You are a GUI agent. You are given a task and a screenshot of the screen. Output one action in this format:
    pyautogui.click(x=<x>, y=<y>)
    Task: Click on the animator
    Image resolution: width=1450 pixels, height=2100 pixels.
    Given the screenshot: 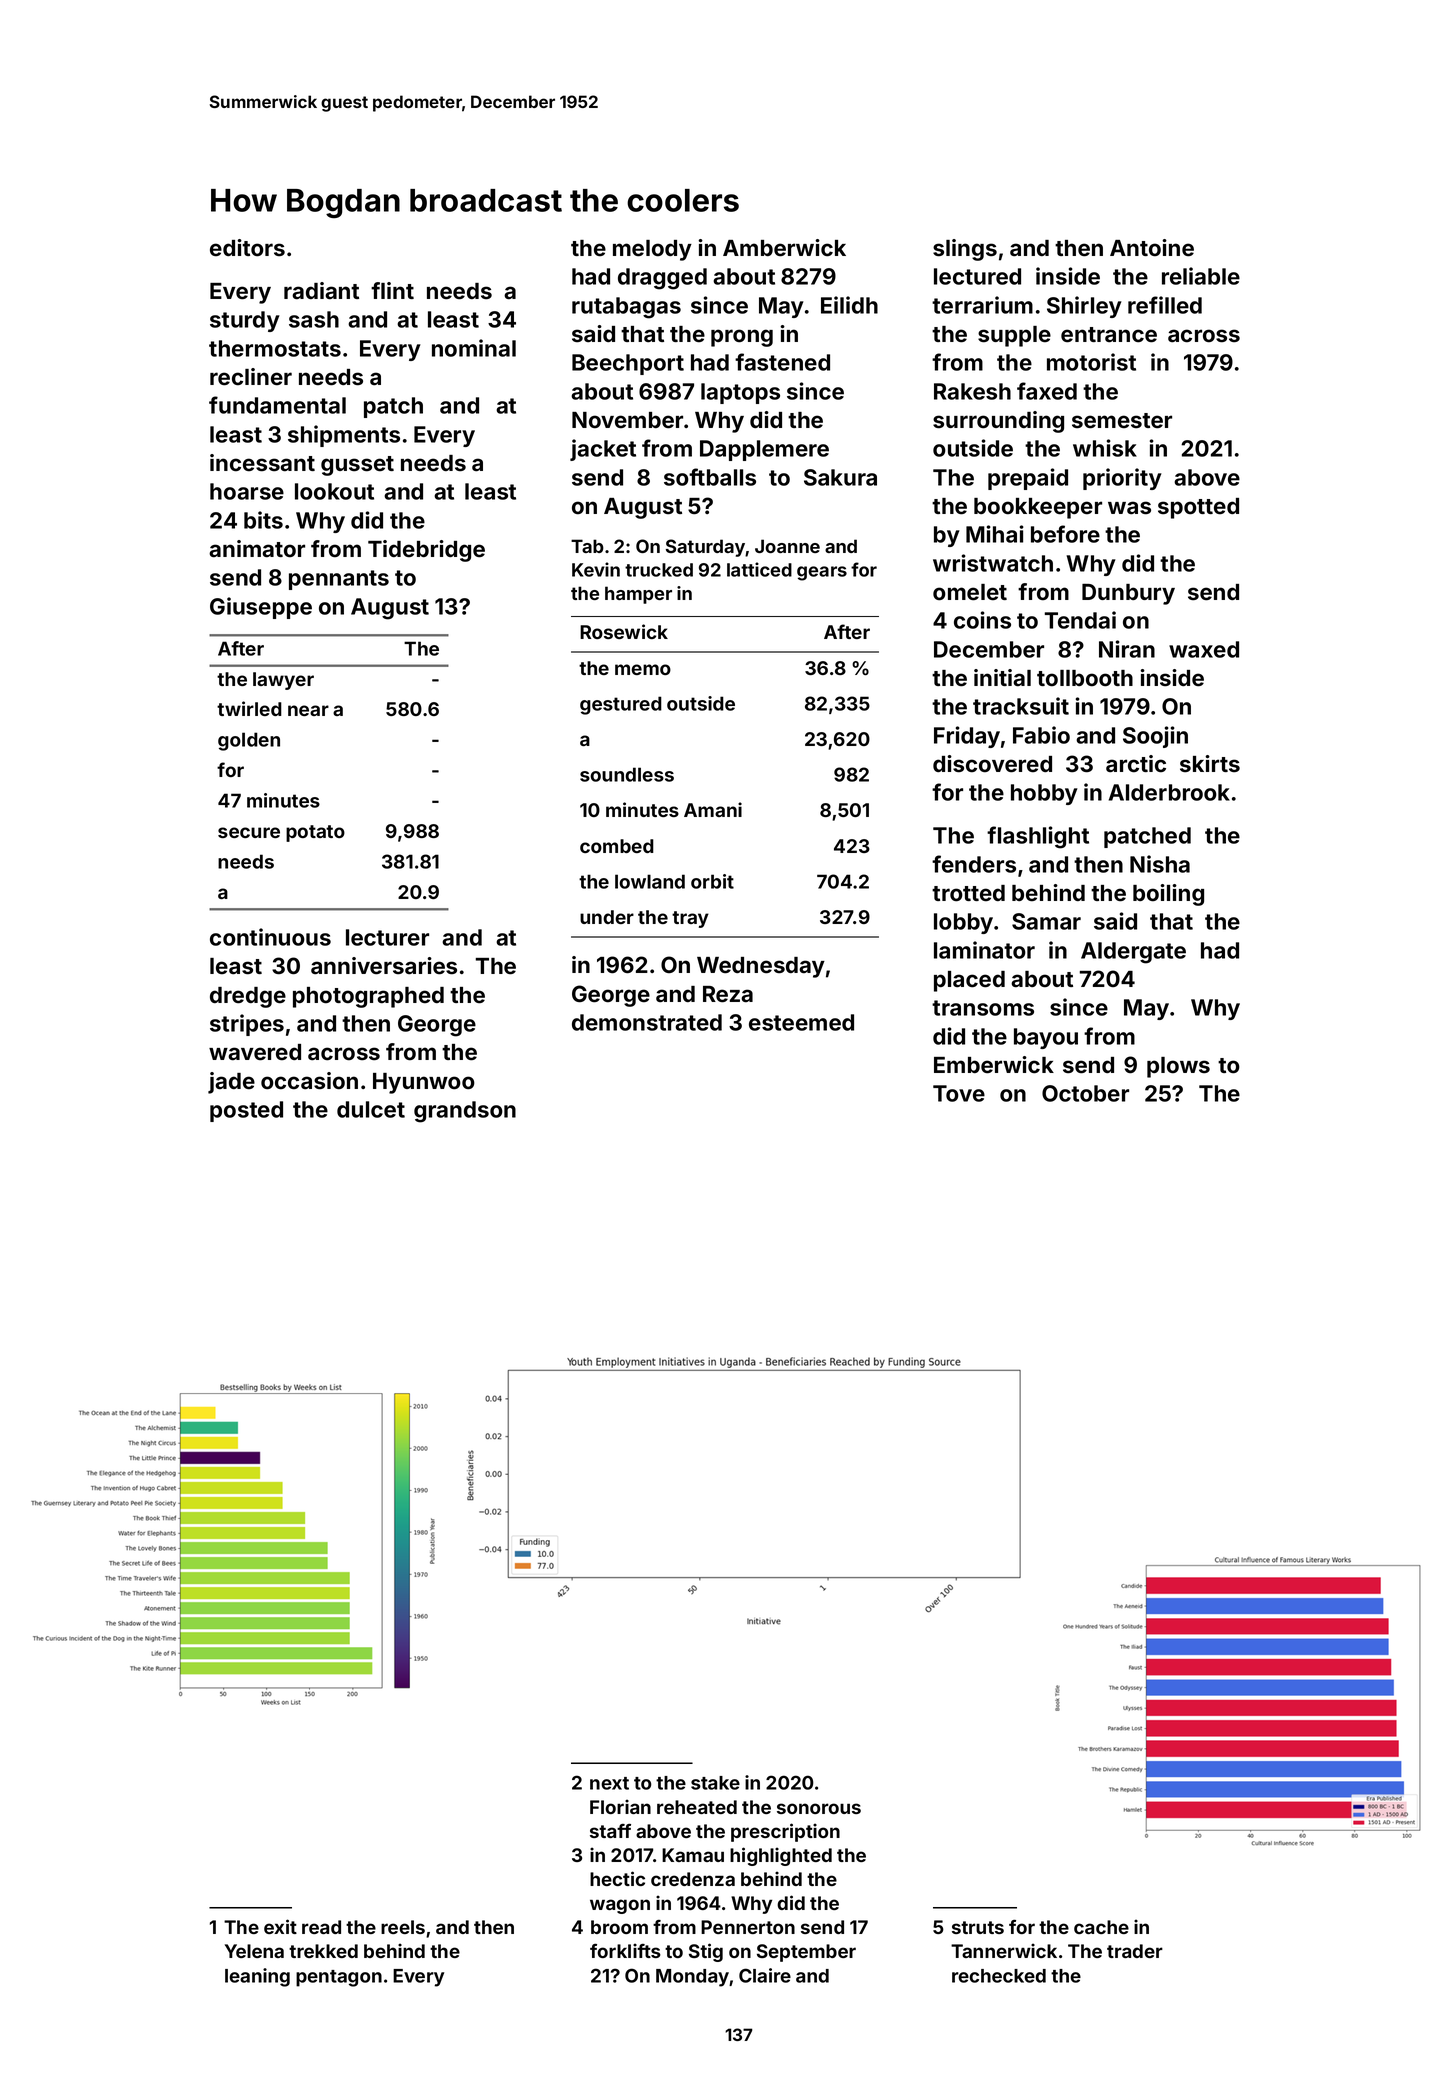 What is the action you would take?
    pyautogui.click(x=257, y=549)
